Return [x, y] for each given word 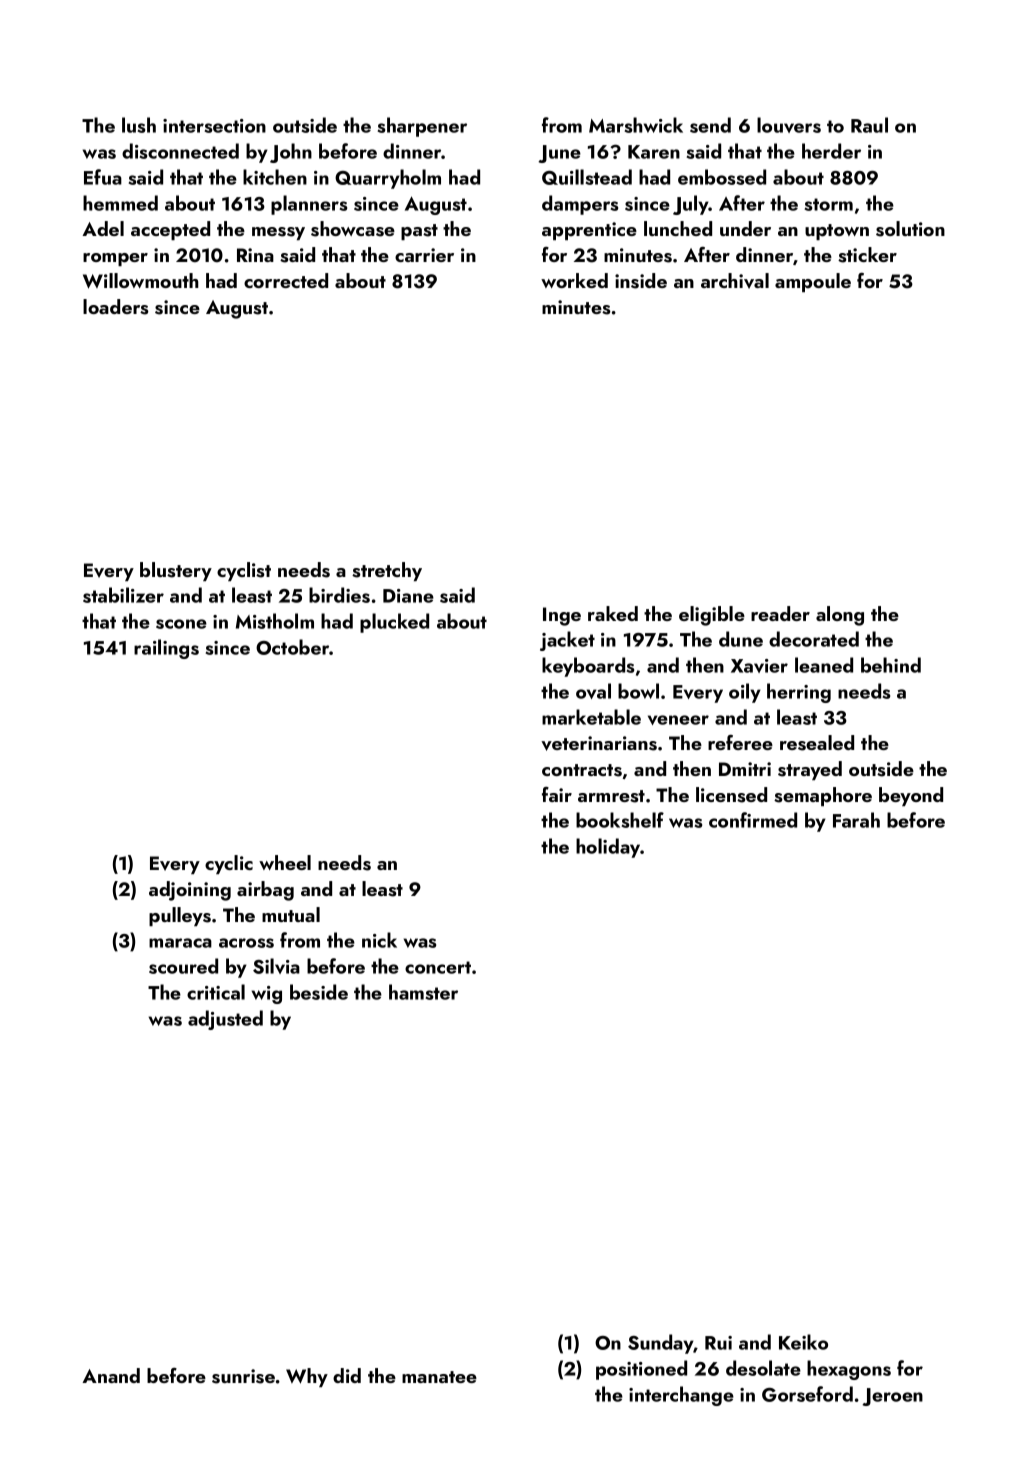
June [559, 154]
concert [438, 967]
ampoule [813, 282]
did [347, 1375]
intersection [214, 126]
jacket [567, 641]
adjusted [225, 1020]
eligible [712, 616]
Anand [111, 1375]
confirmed [753, 820]
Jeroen [892, 1397]
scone [181, 624]
